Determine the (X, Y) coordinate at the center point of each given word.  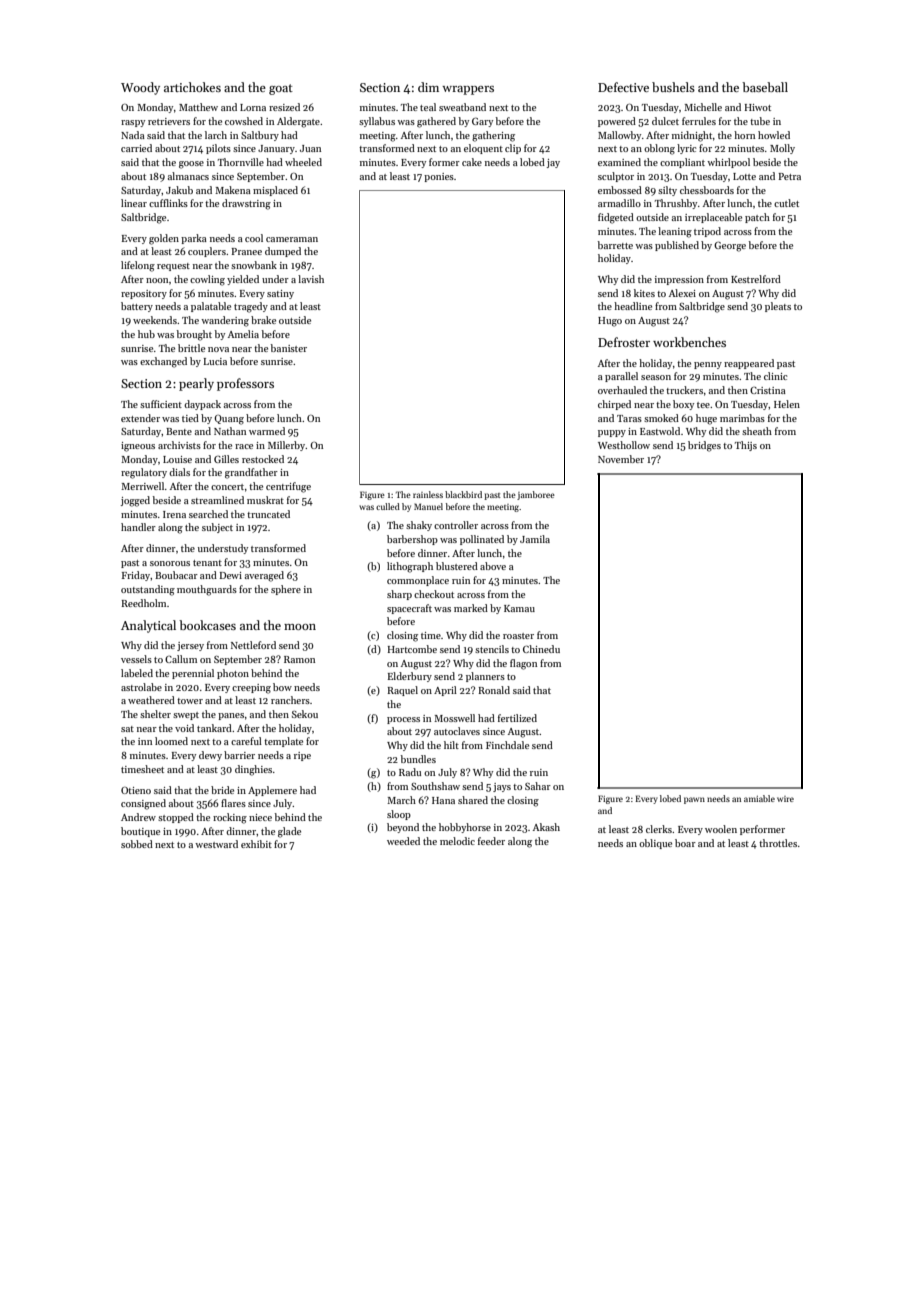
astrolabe (141, 687)
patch (757, 218)
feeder (491, 841)
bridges (704, 446)
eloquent (483, 149)
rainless (428, 494)
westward (216, 844)
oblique (655, 844)
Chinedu (541, 649)
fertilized (517, 718)
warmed (267, 431)
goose (191, 165)
